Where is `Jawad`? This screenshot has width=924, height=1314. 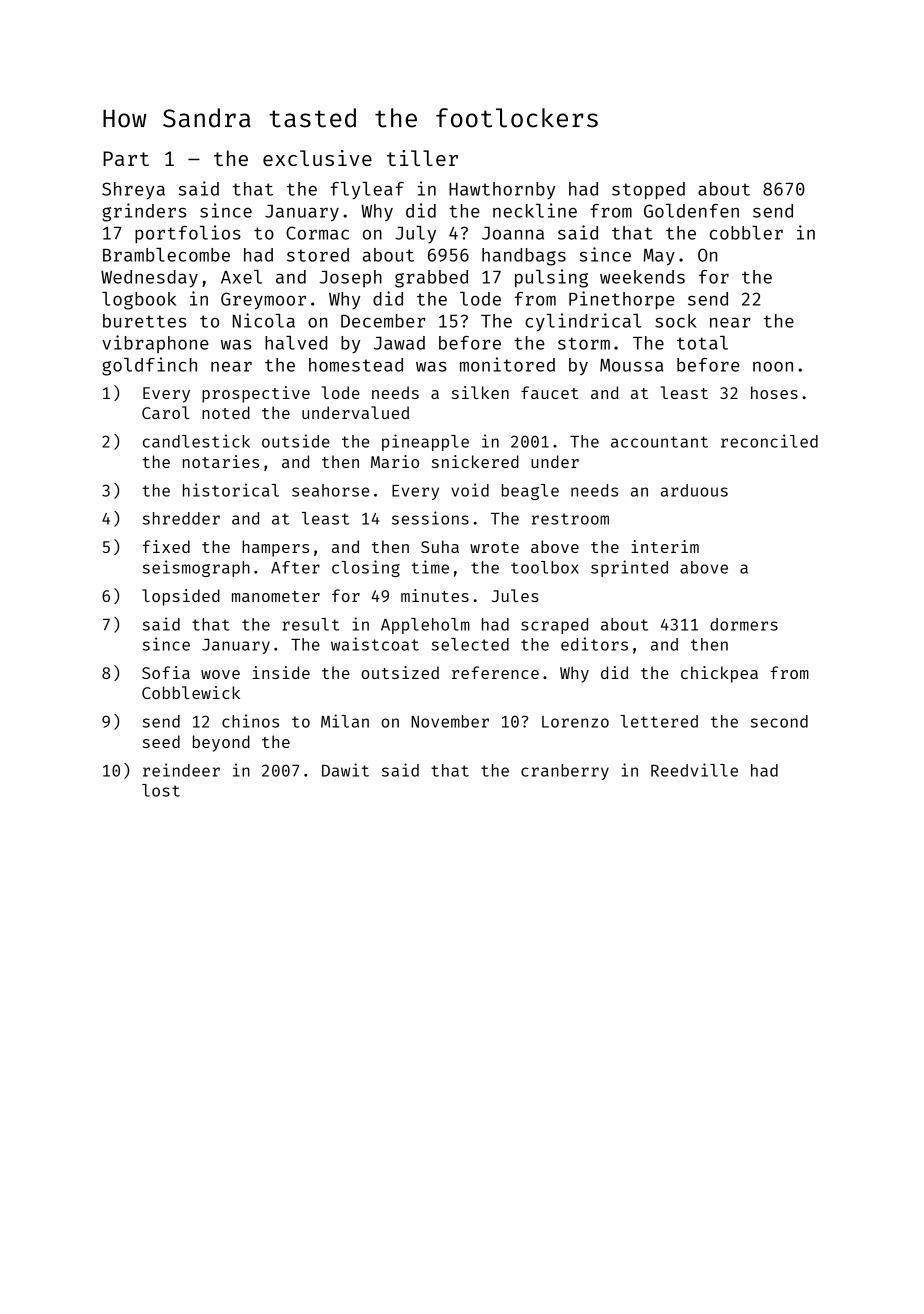
Jawad is located at coordinates (399, 343).
